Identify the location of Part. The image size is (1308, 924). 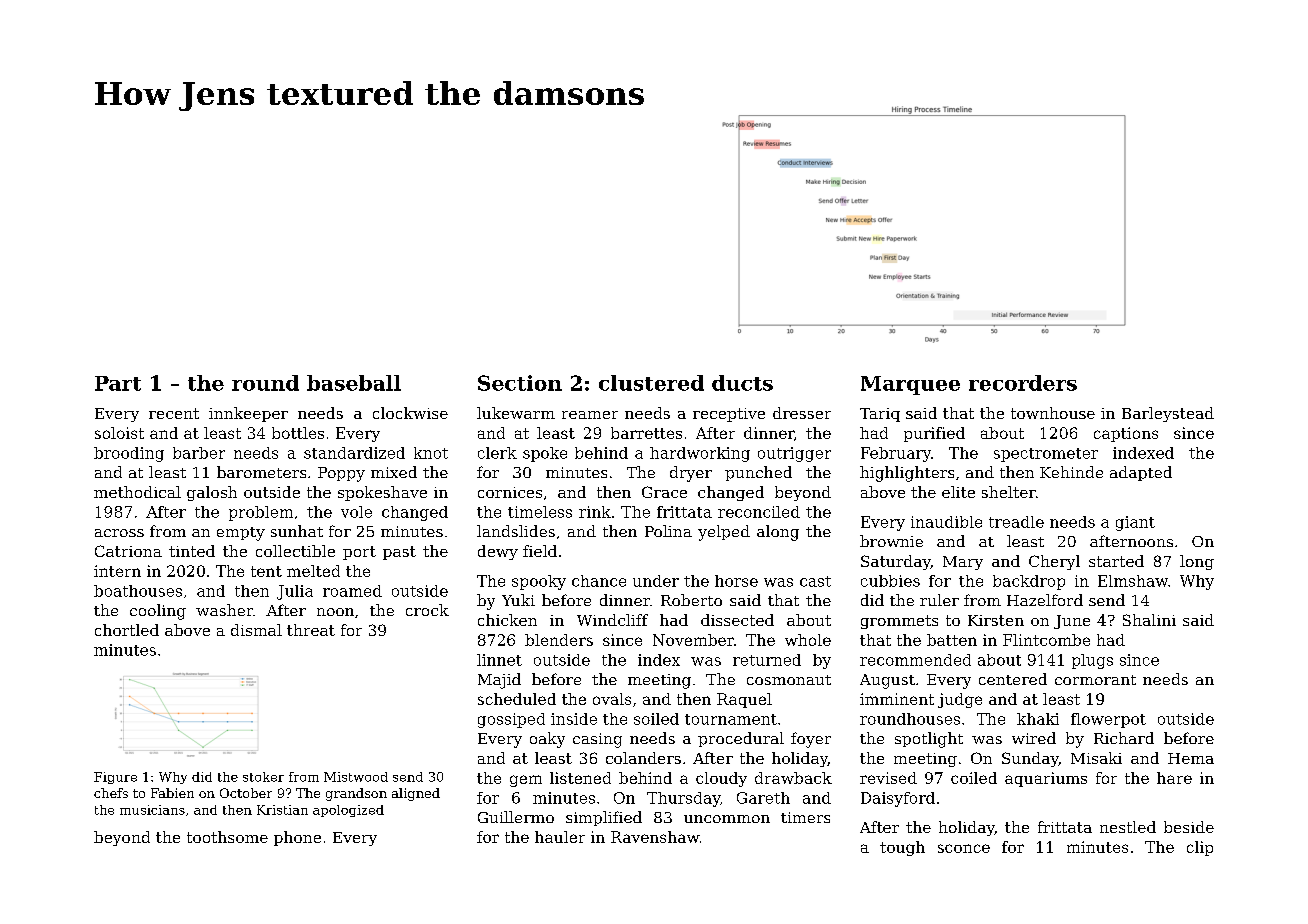
(118, 383).
